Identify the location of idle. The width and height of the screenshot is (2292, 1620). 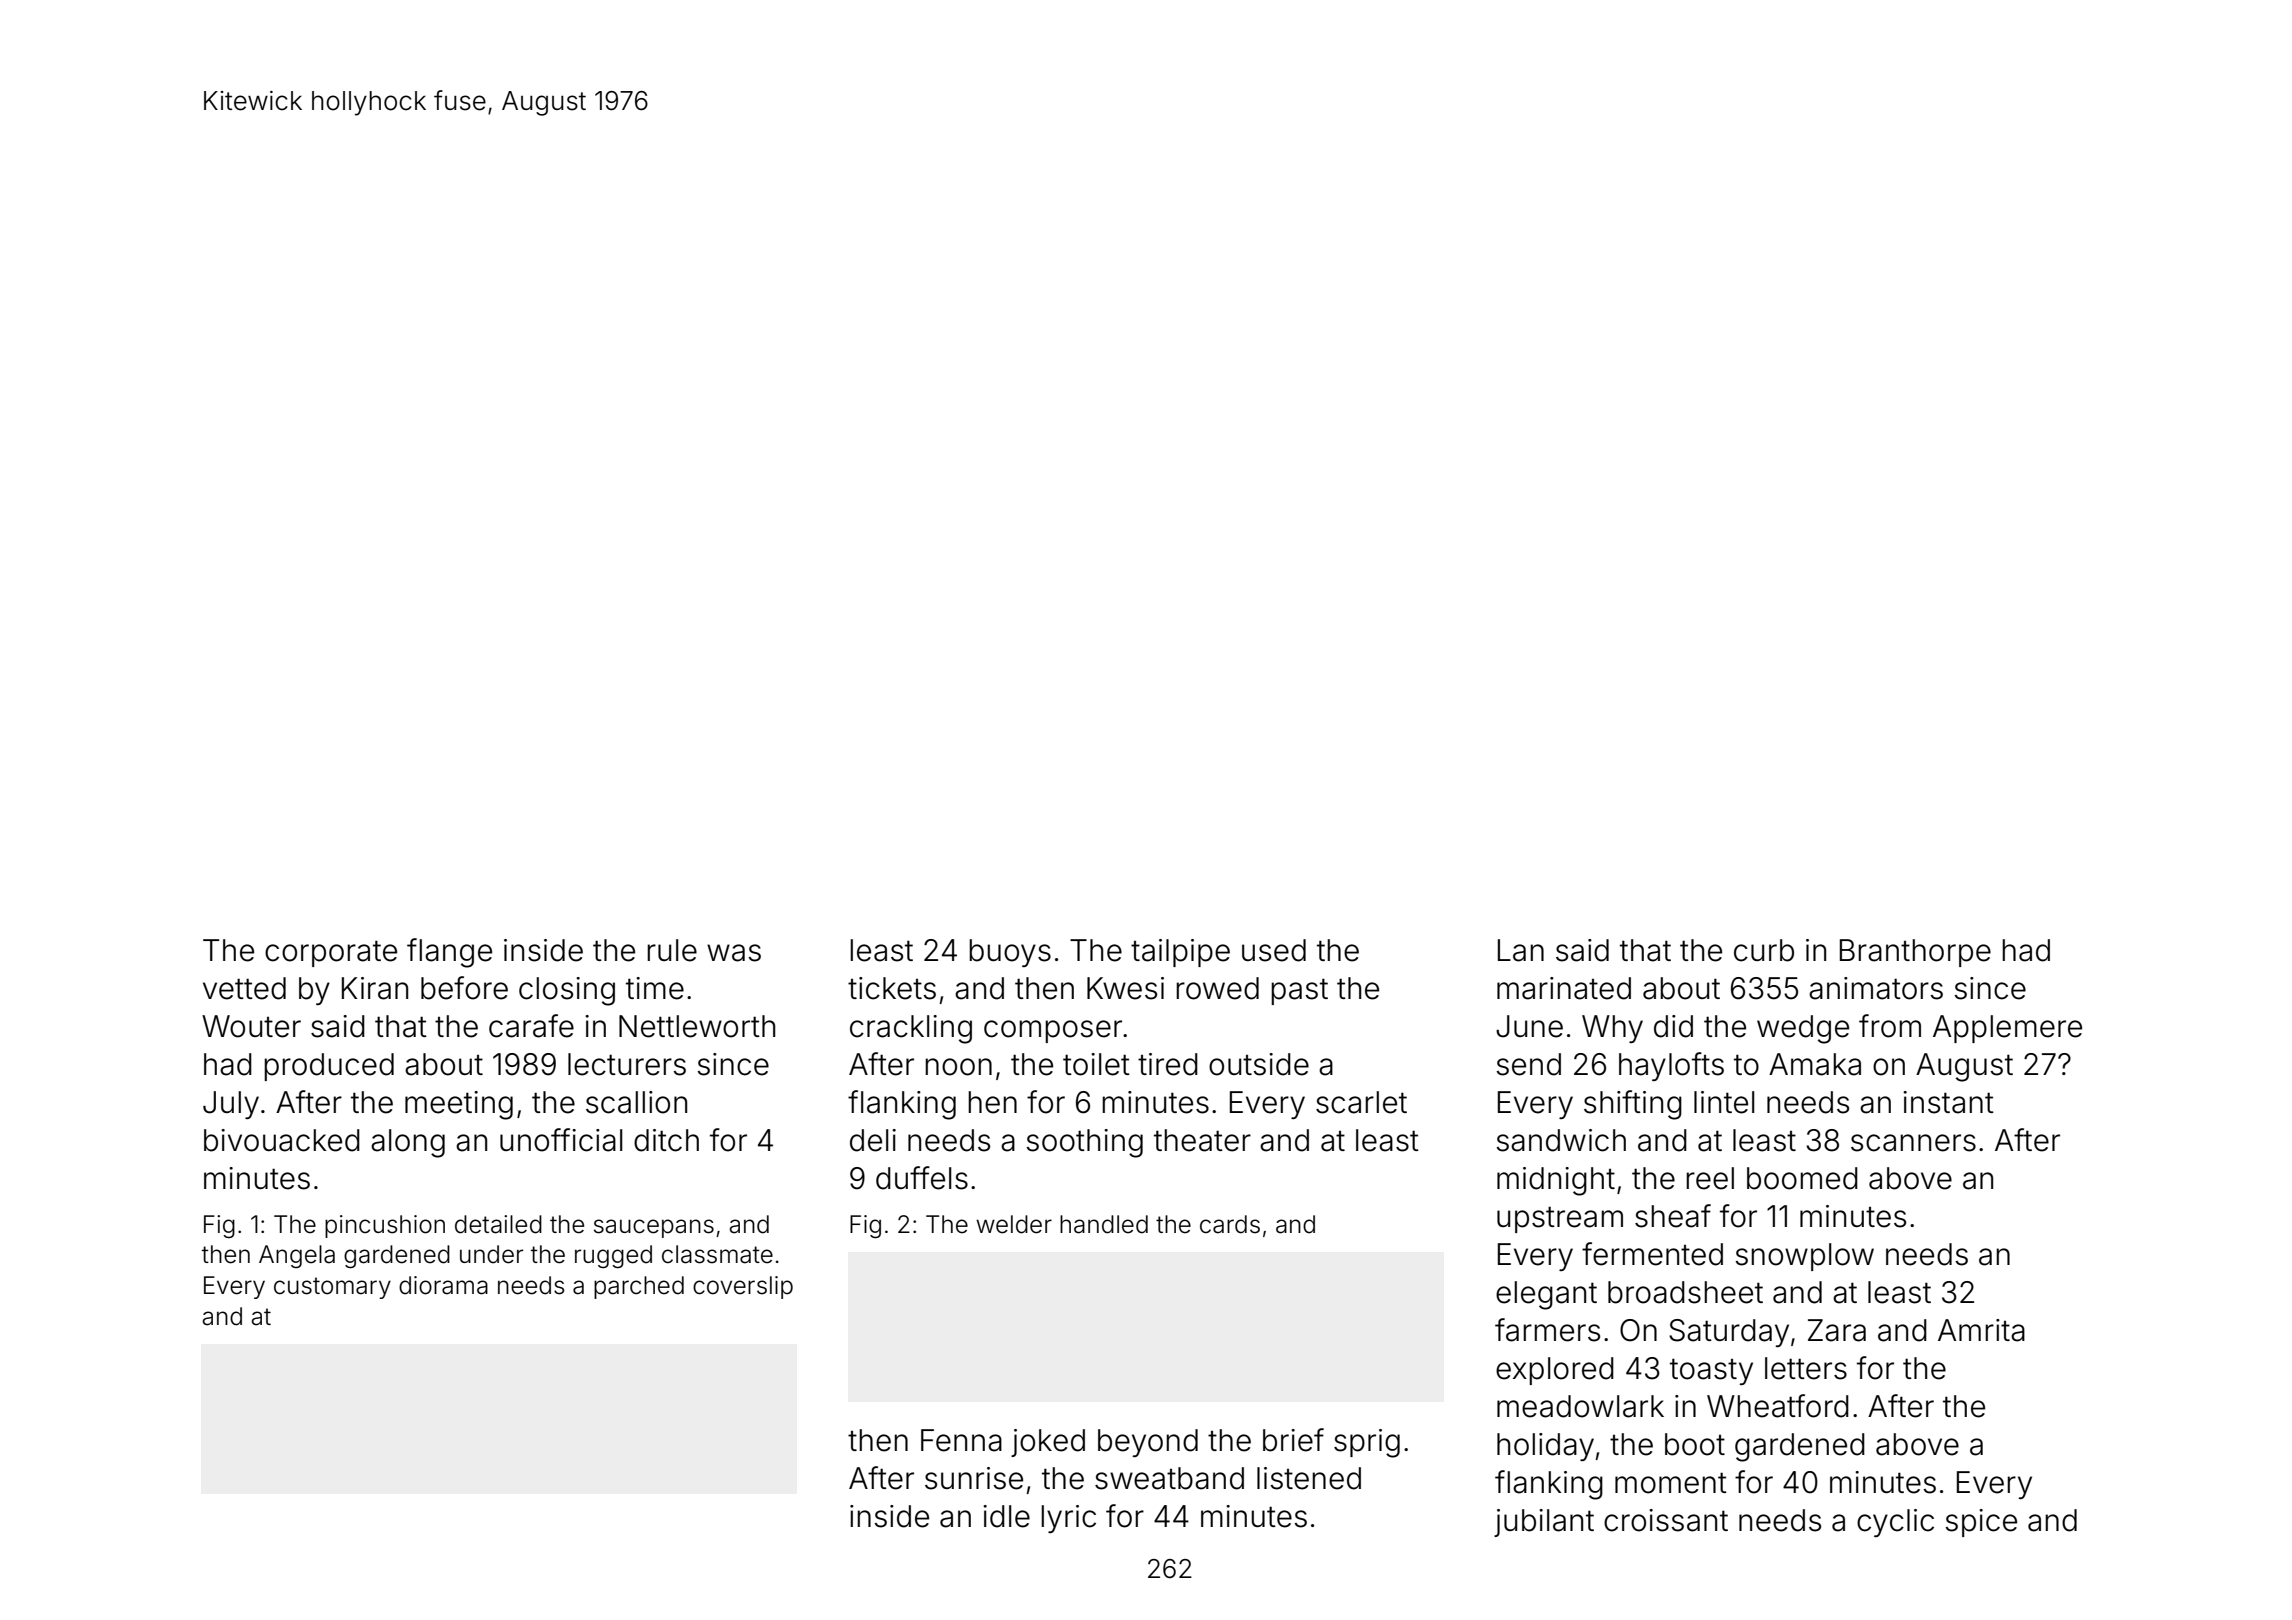
(1006, 1516).
